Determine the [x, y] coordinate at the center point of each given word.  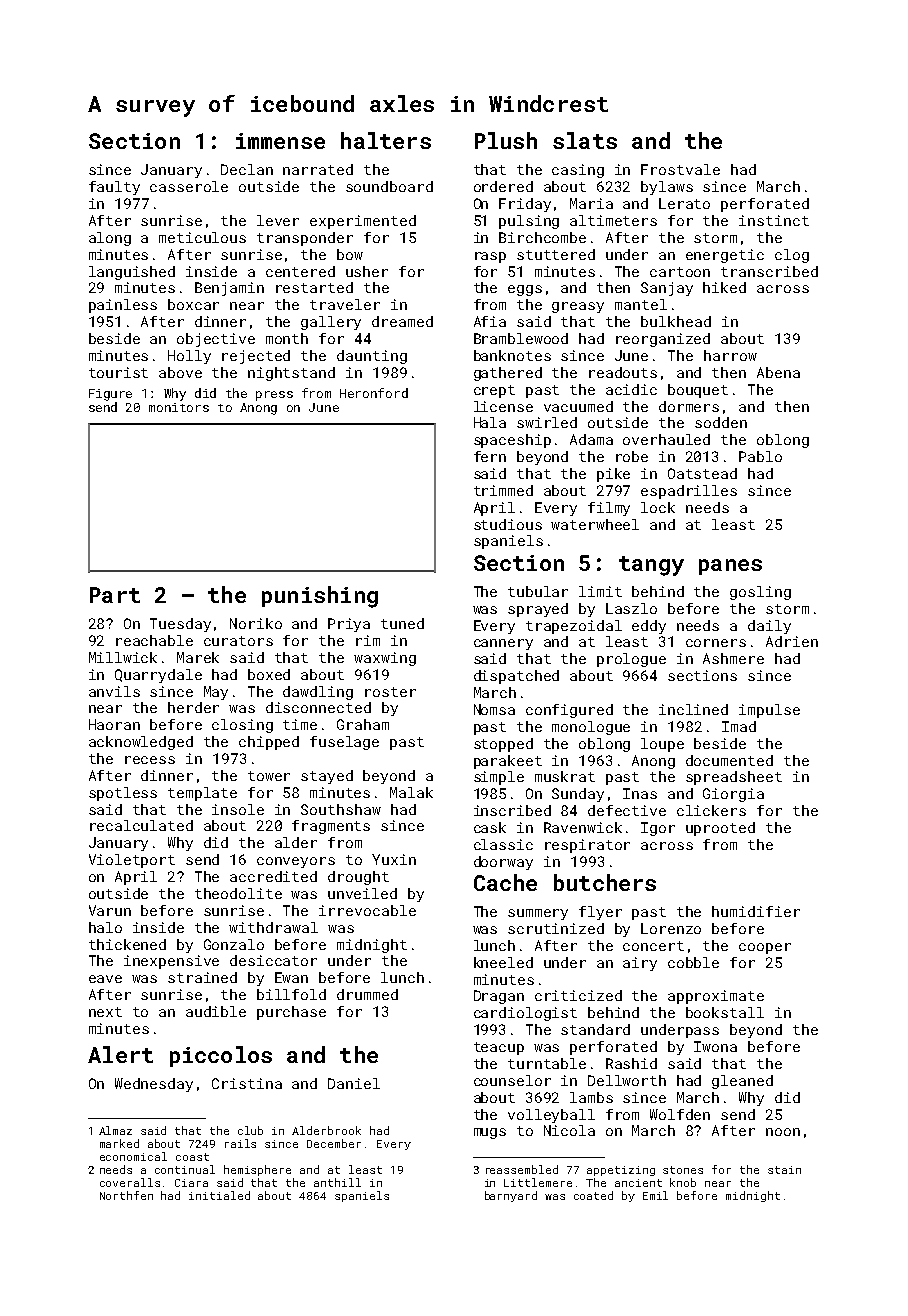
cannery [503, 644]
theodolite [238, 893]
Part [115, 595]
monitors [179, 407]
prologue [631, 660]
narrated [318, 169]
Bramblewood [521, 338]
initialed [219, 1195]
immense [280, 141]
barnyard [511, 1196]
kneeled [503, 962]
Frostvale [680, 169]
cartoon [680, 272]
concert [653, 946]
